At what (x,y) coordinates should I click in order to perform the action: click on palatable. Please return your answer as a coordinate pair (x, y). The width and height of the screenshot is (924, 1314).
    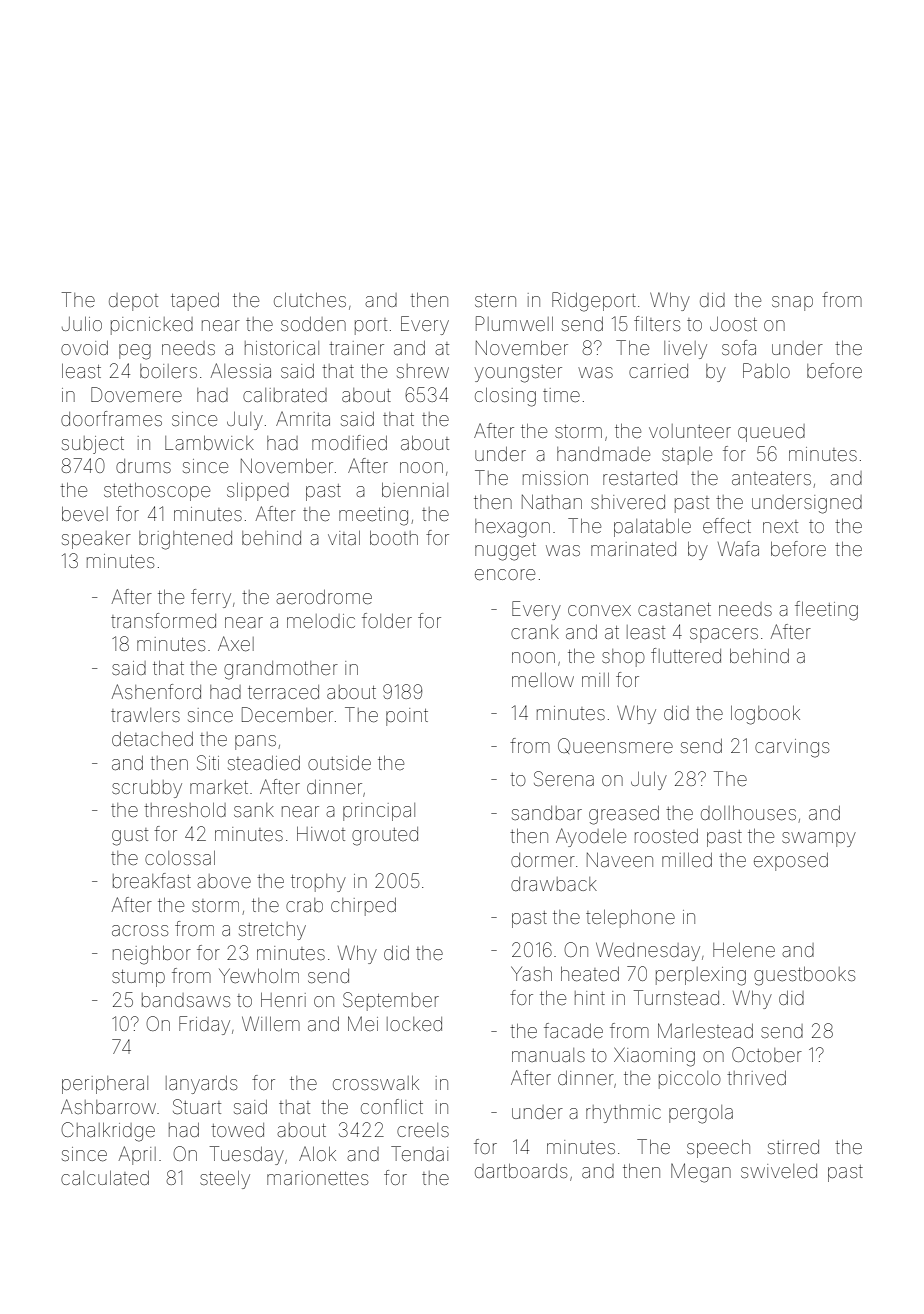
    Looking at the image, I should click on (652, 528).
